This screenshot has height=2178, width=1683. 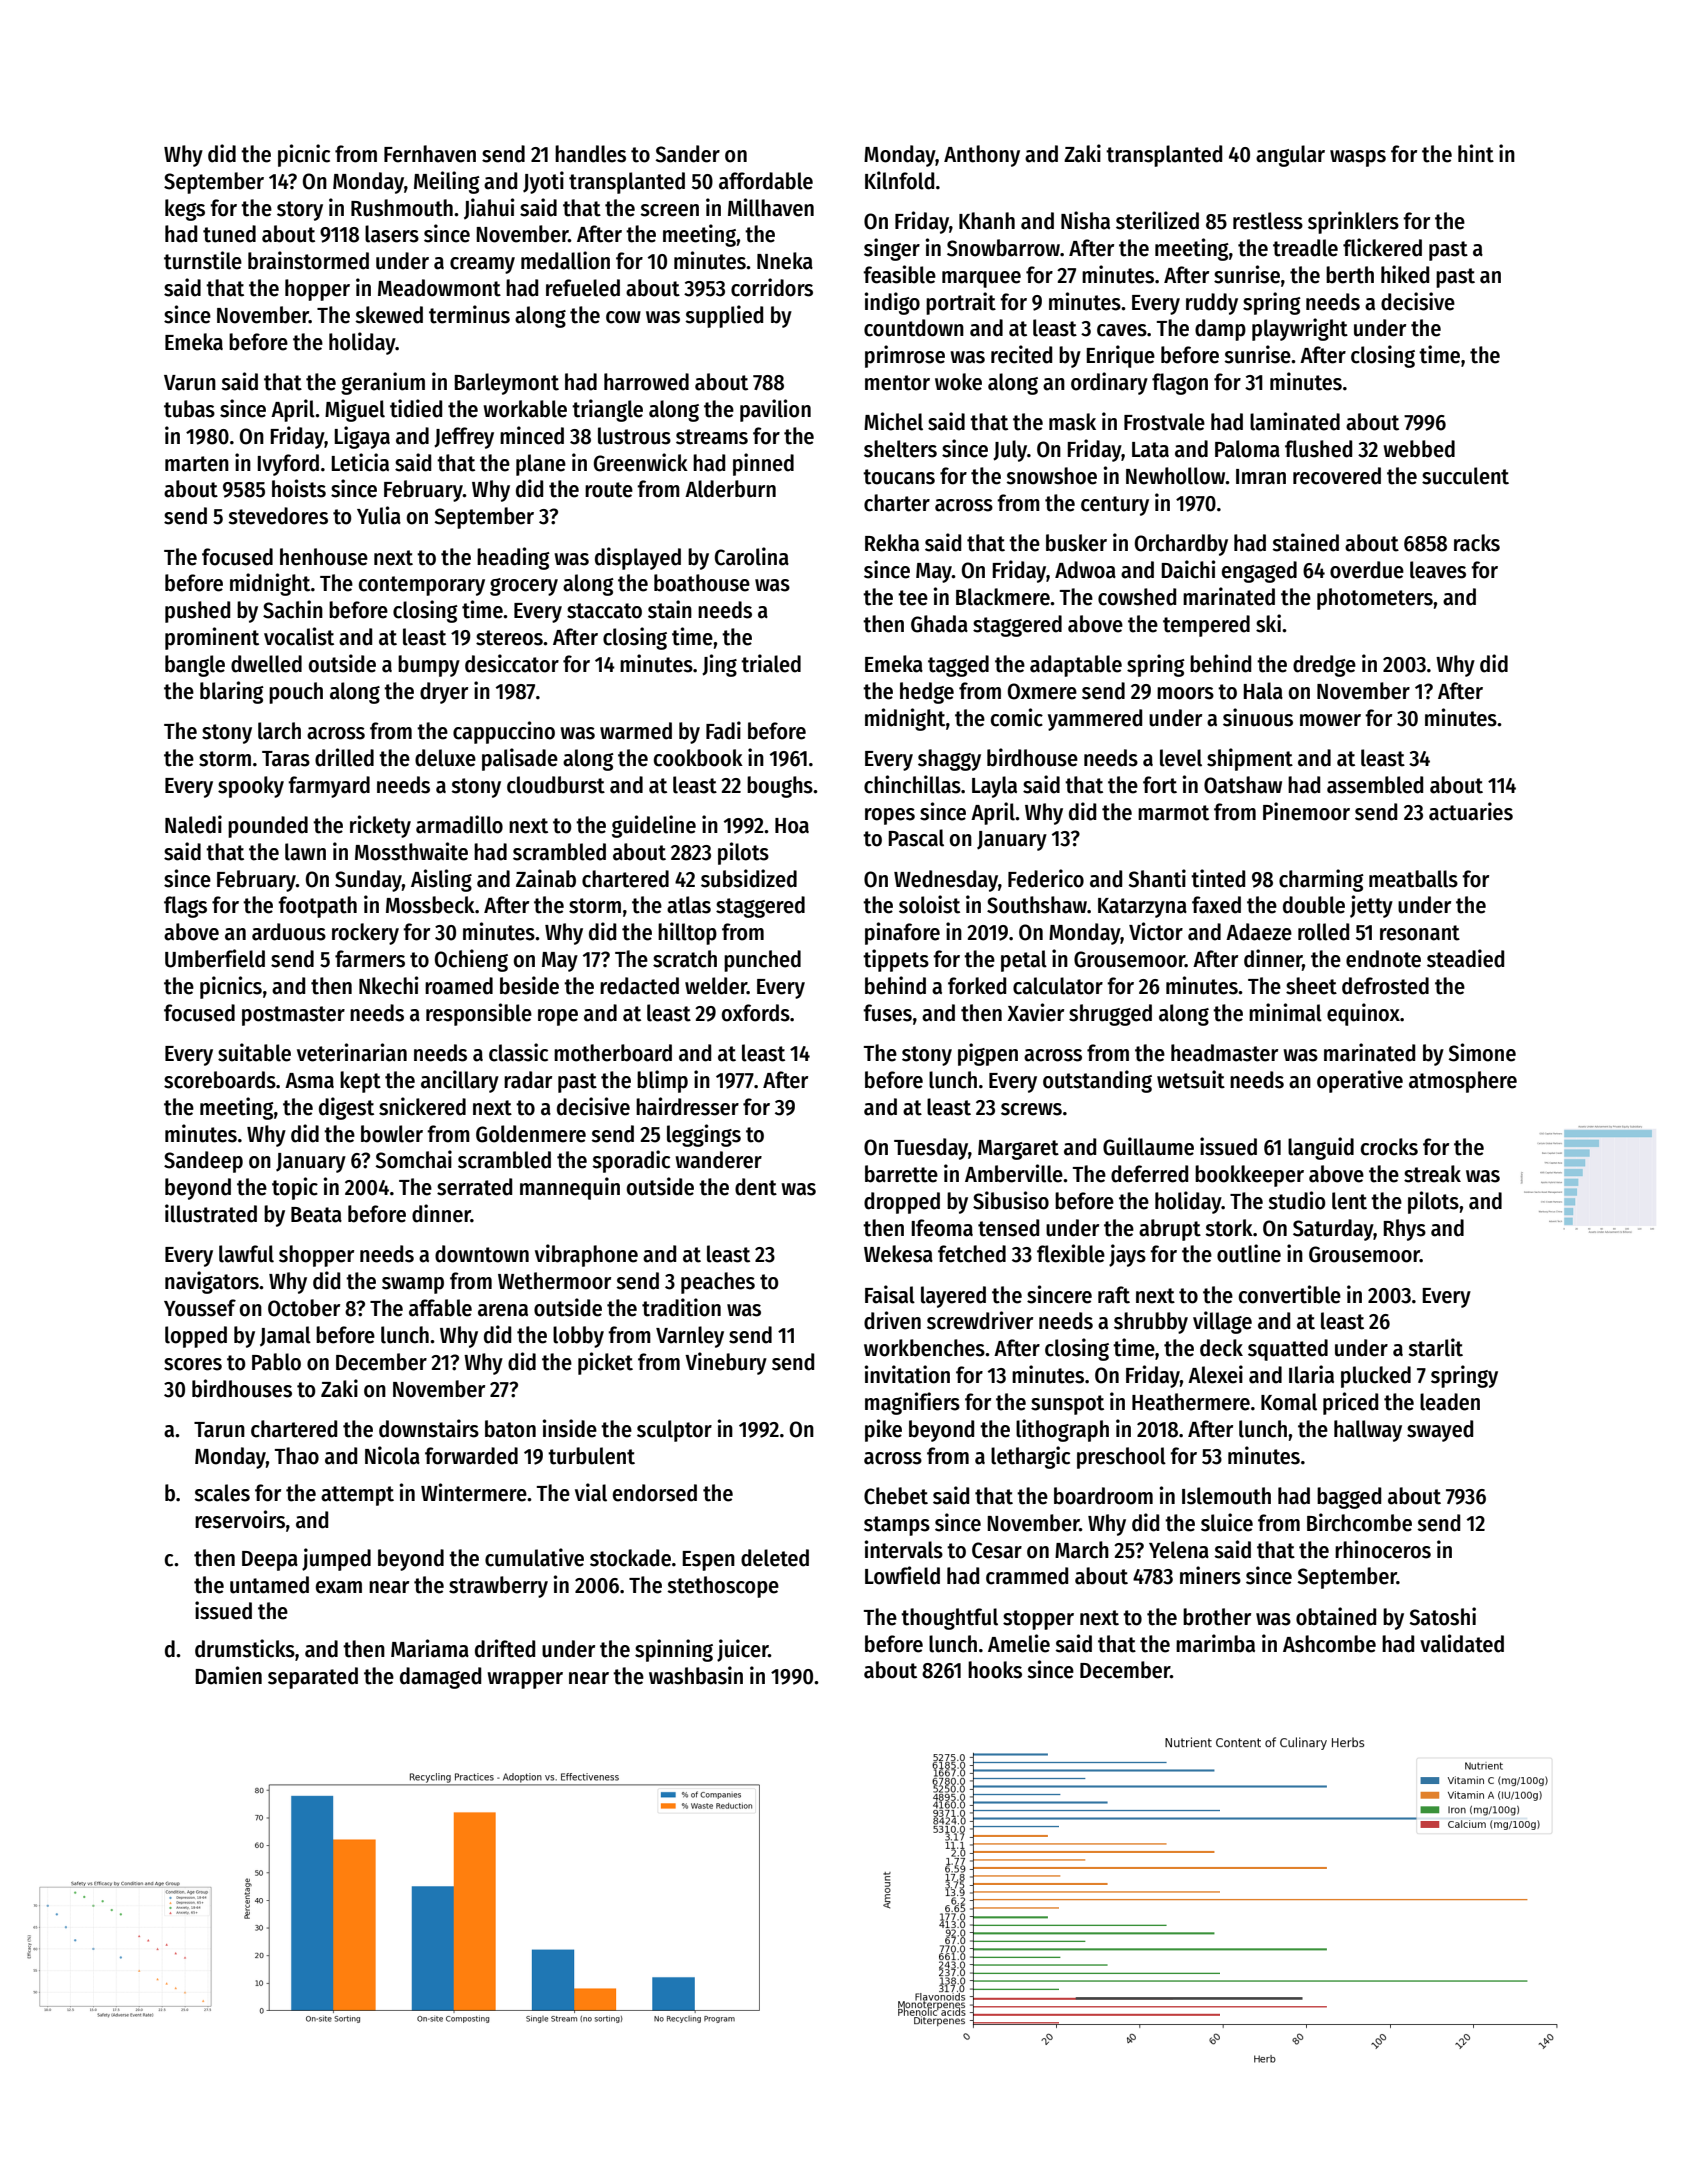 I want to click on Beata, so click(x=316, y=1215).
